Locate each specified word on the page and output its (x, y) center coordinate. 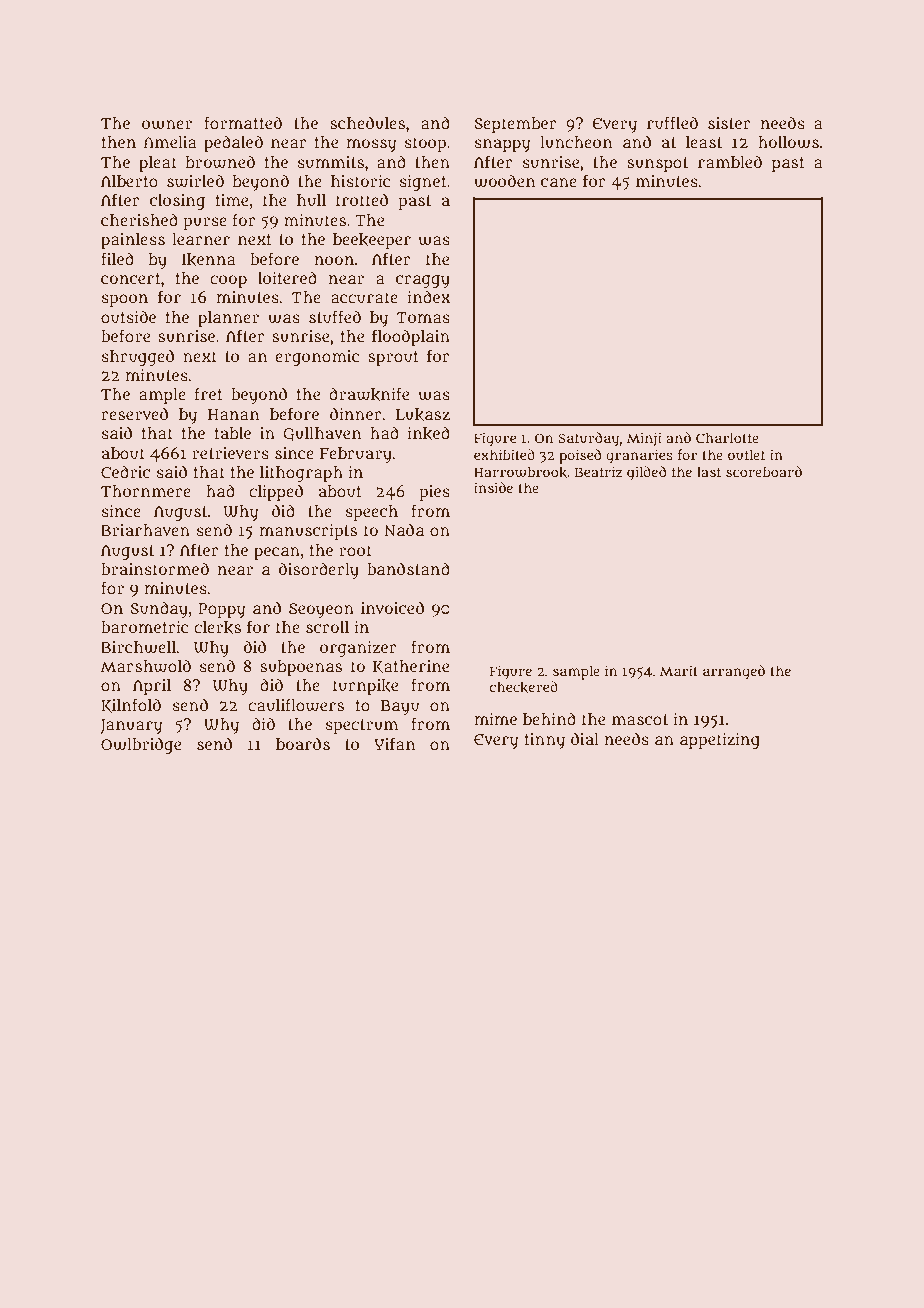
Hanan (233, 414)
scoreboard (764, 471)
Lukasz (423, 415)
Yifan (394, 744)
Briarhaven (145, 530)
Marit (679, 670)
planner (228, 319)
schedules (367, 123)
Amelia (170, 142)
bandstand (408, 568)
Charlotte (727, 437)
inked (428, 433)
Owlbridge (141, 745)
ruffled (672, 123)
